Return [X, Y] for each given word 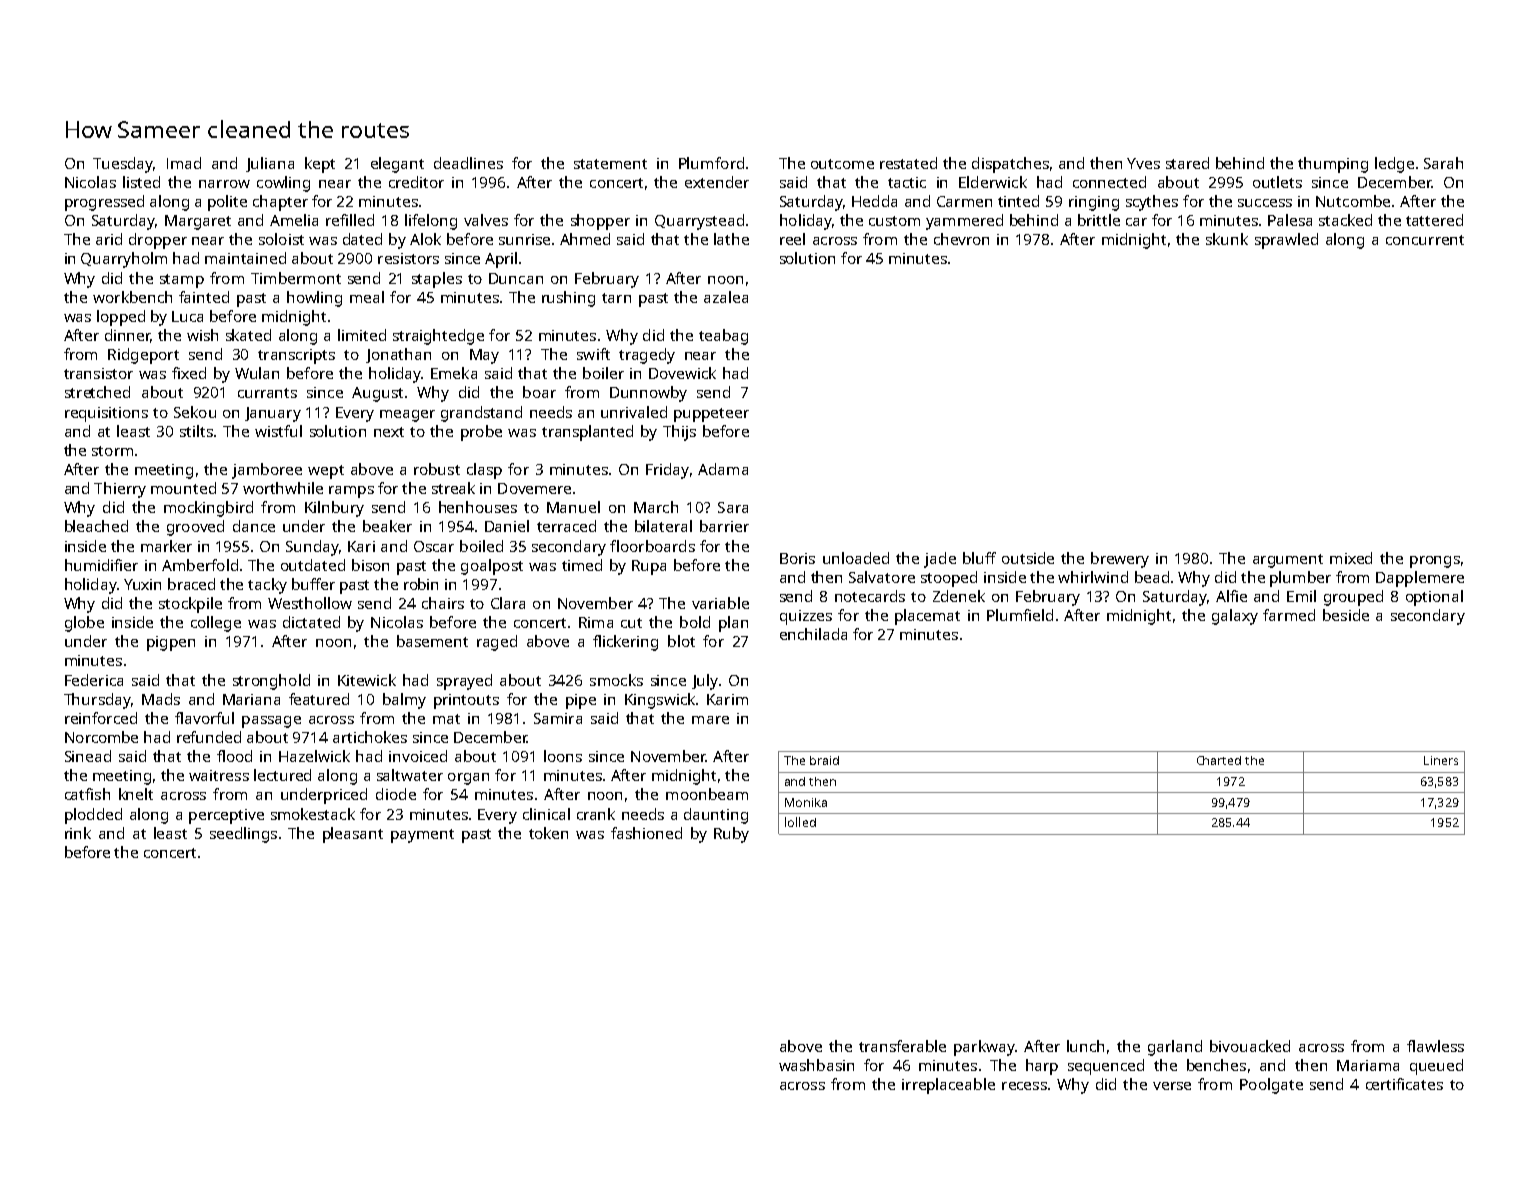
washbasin [816, 1065]
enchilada [813, 634]
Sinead [88, 756]
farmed [1289, 615]
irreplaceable [948, 1086]
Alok [425, 239]
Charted [1219, 760]
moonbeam [707, 794]
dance [254, 526]
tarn [616, 298]
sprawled [1286, 241]
